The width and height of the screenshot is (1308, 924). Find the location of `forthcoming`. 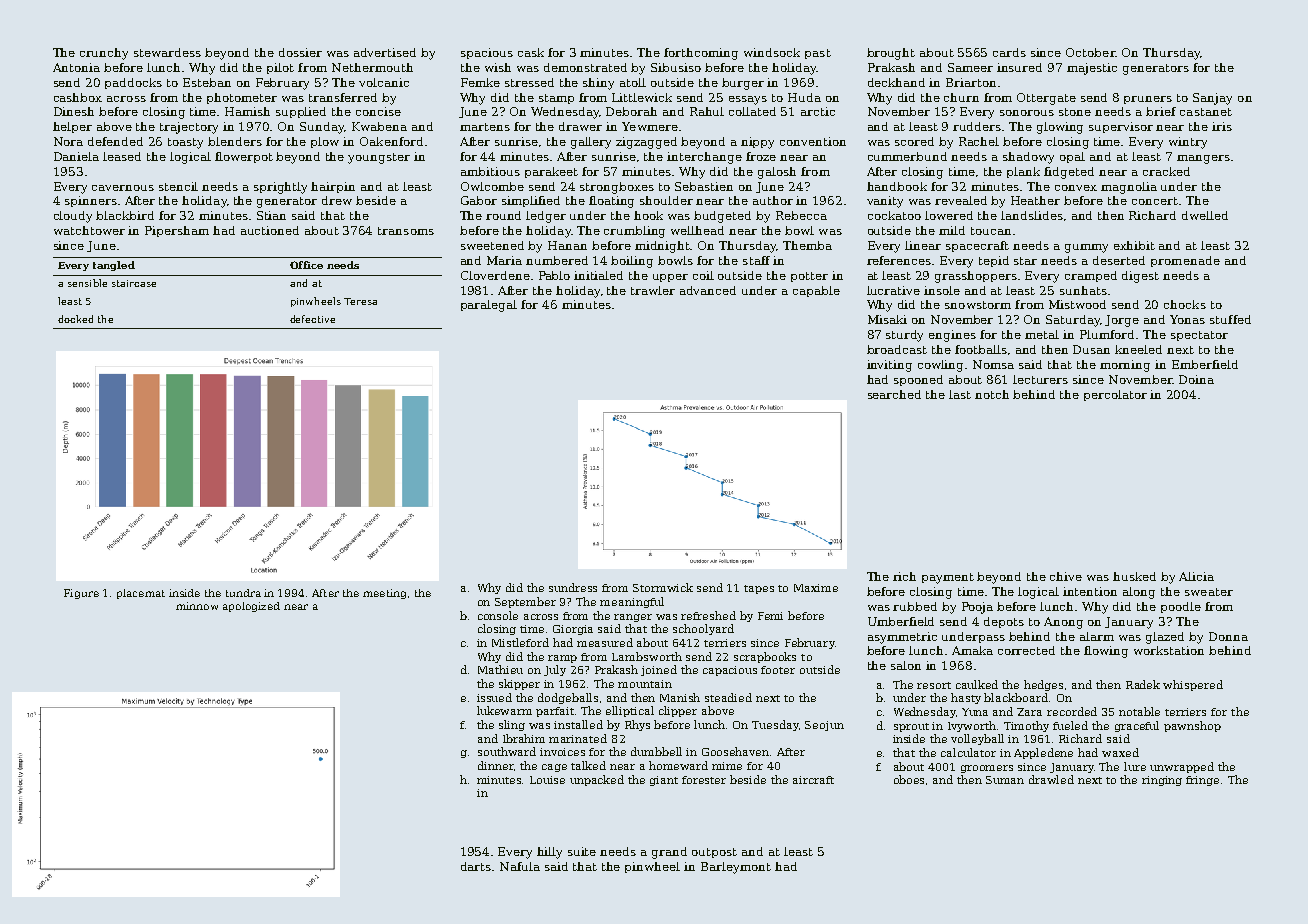

forthcoming is located at coordinates (701, 54).
